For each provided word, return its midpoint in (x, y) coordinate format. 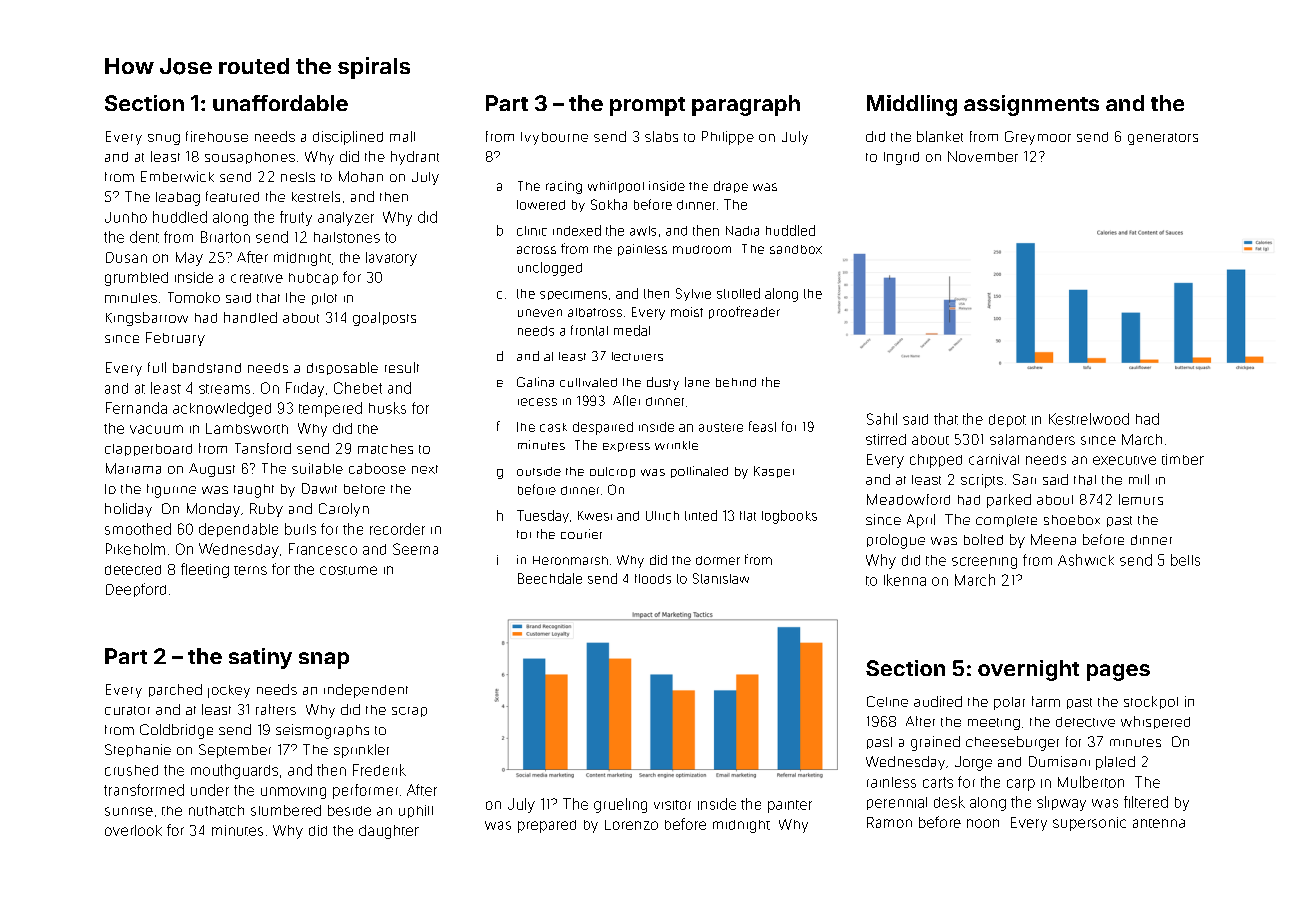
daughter (389, 832)
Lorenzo (631, 825)
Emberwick (177, 176)
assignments (1031, 105)
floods (653, 579)
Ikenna (905, 580)
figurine (171, 491)
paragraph (746, 105)
